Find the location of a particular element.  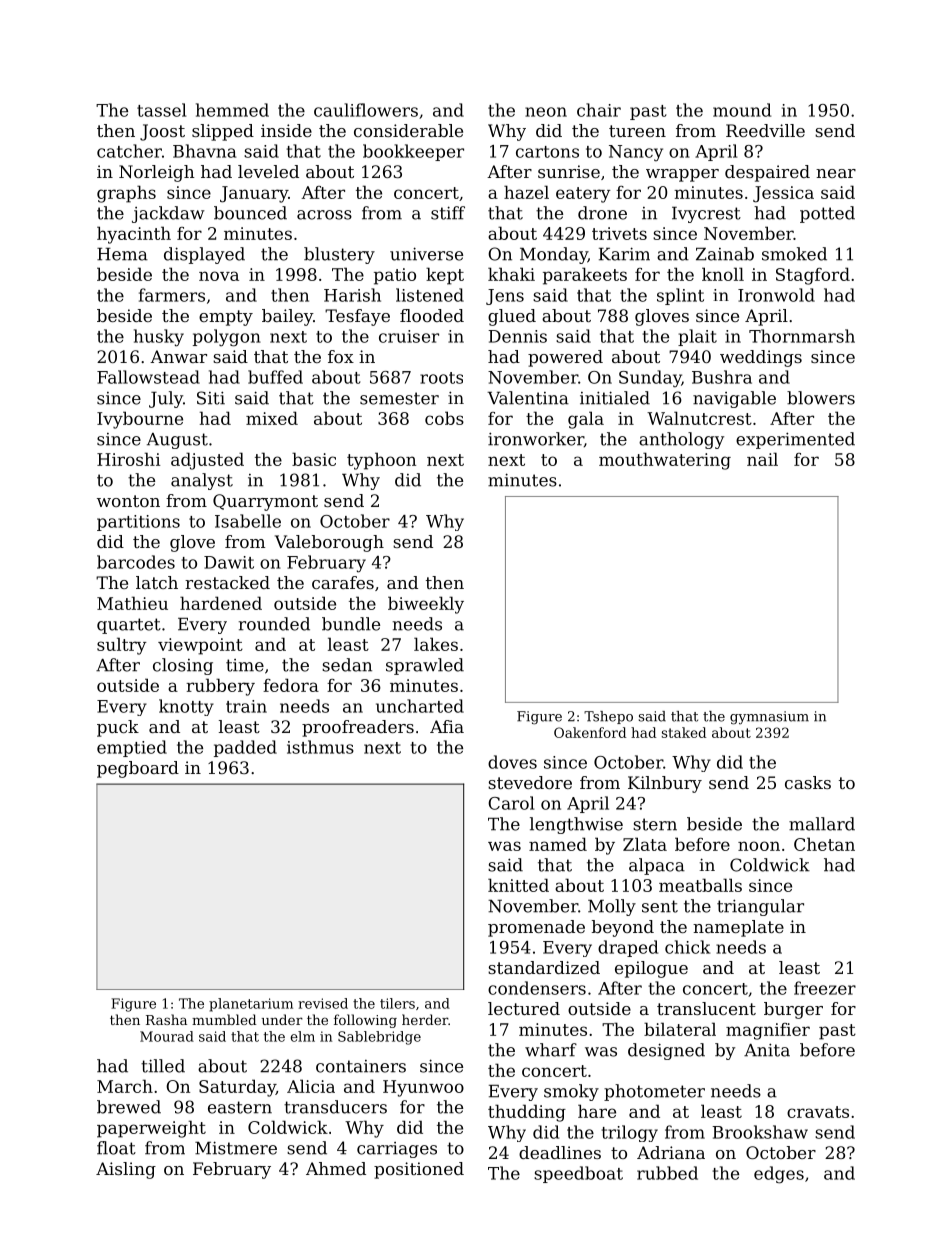

slipped is located at coordinates (223, 132).
